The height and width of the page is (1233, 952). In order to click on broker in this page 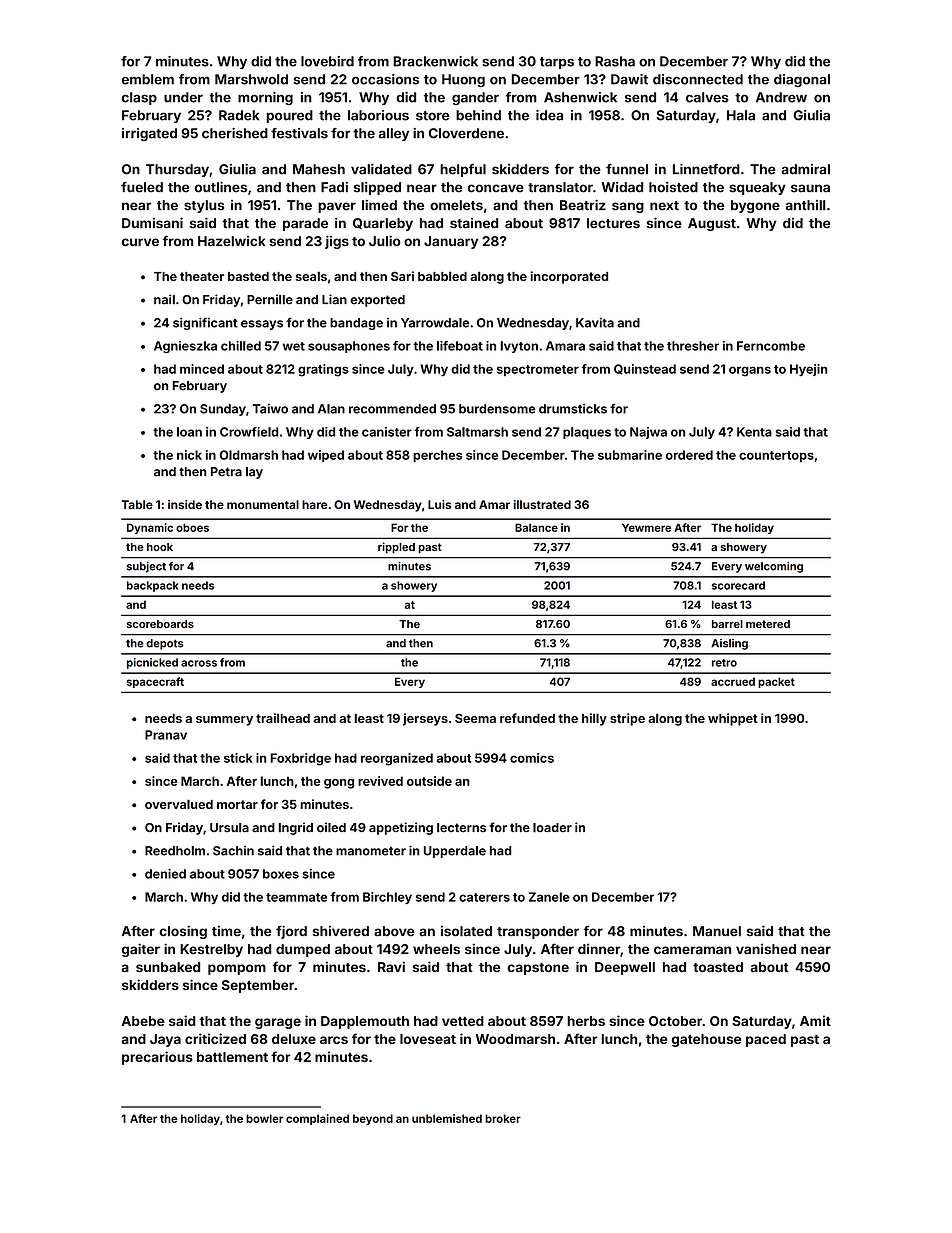, I will do `click(503, 1118)`.
